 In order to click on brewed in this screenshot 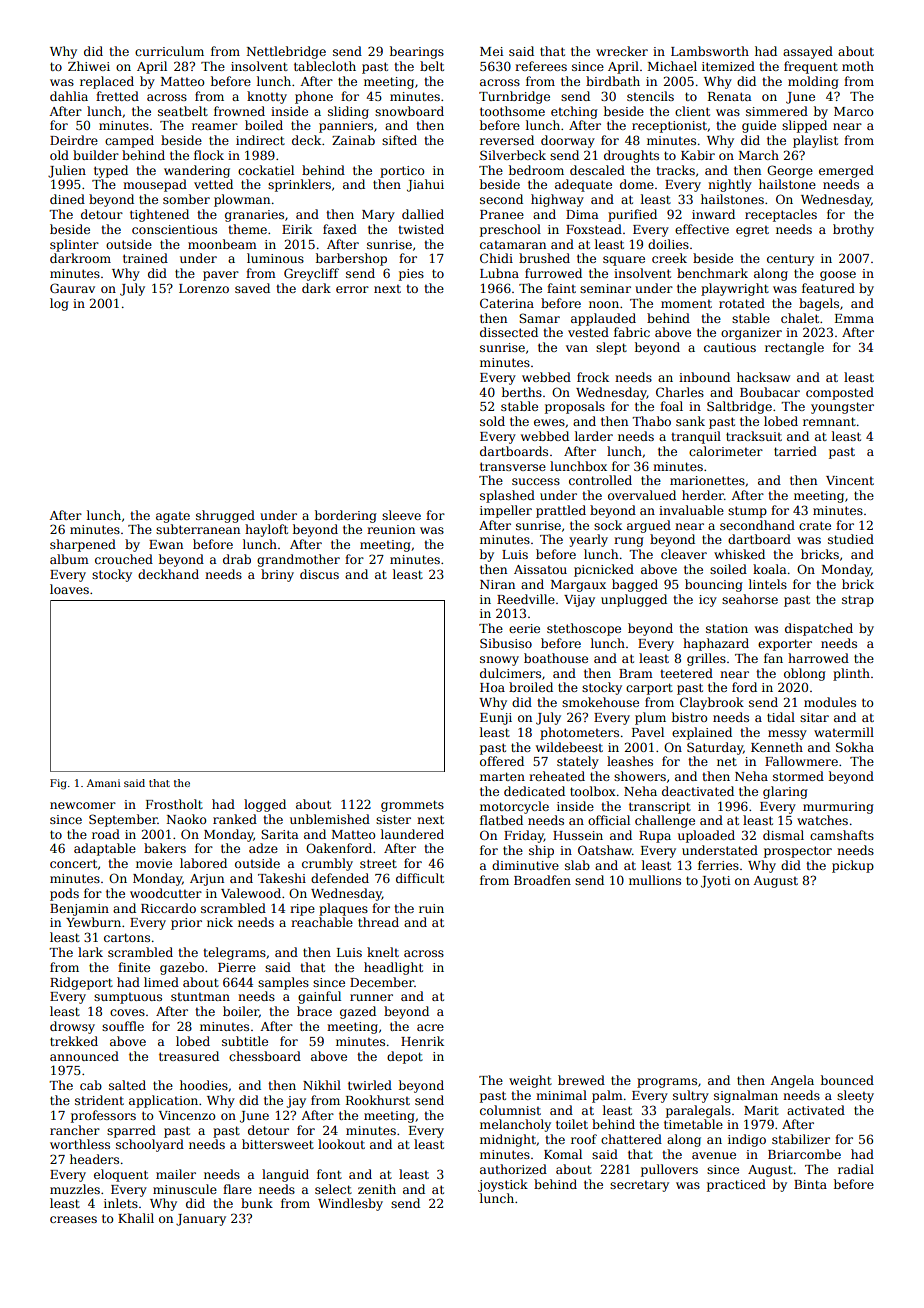, I will do `click(581, 1080)`.
